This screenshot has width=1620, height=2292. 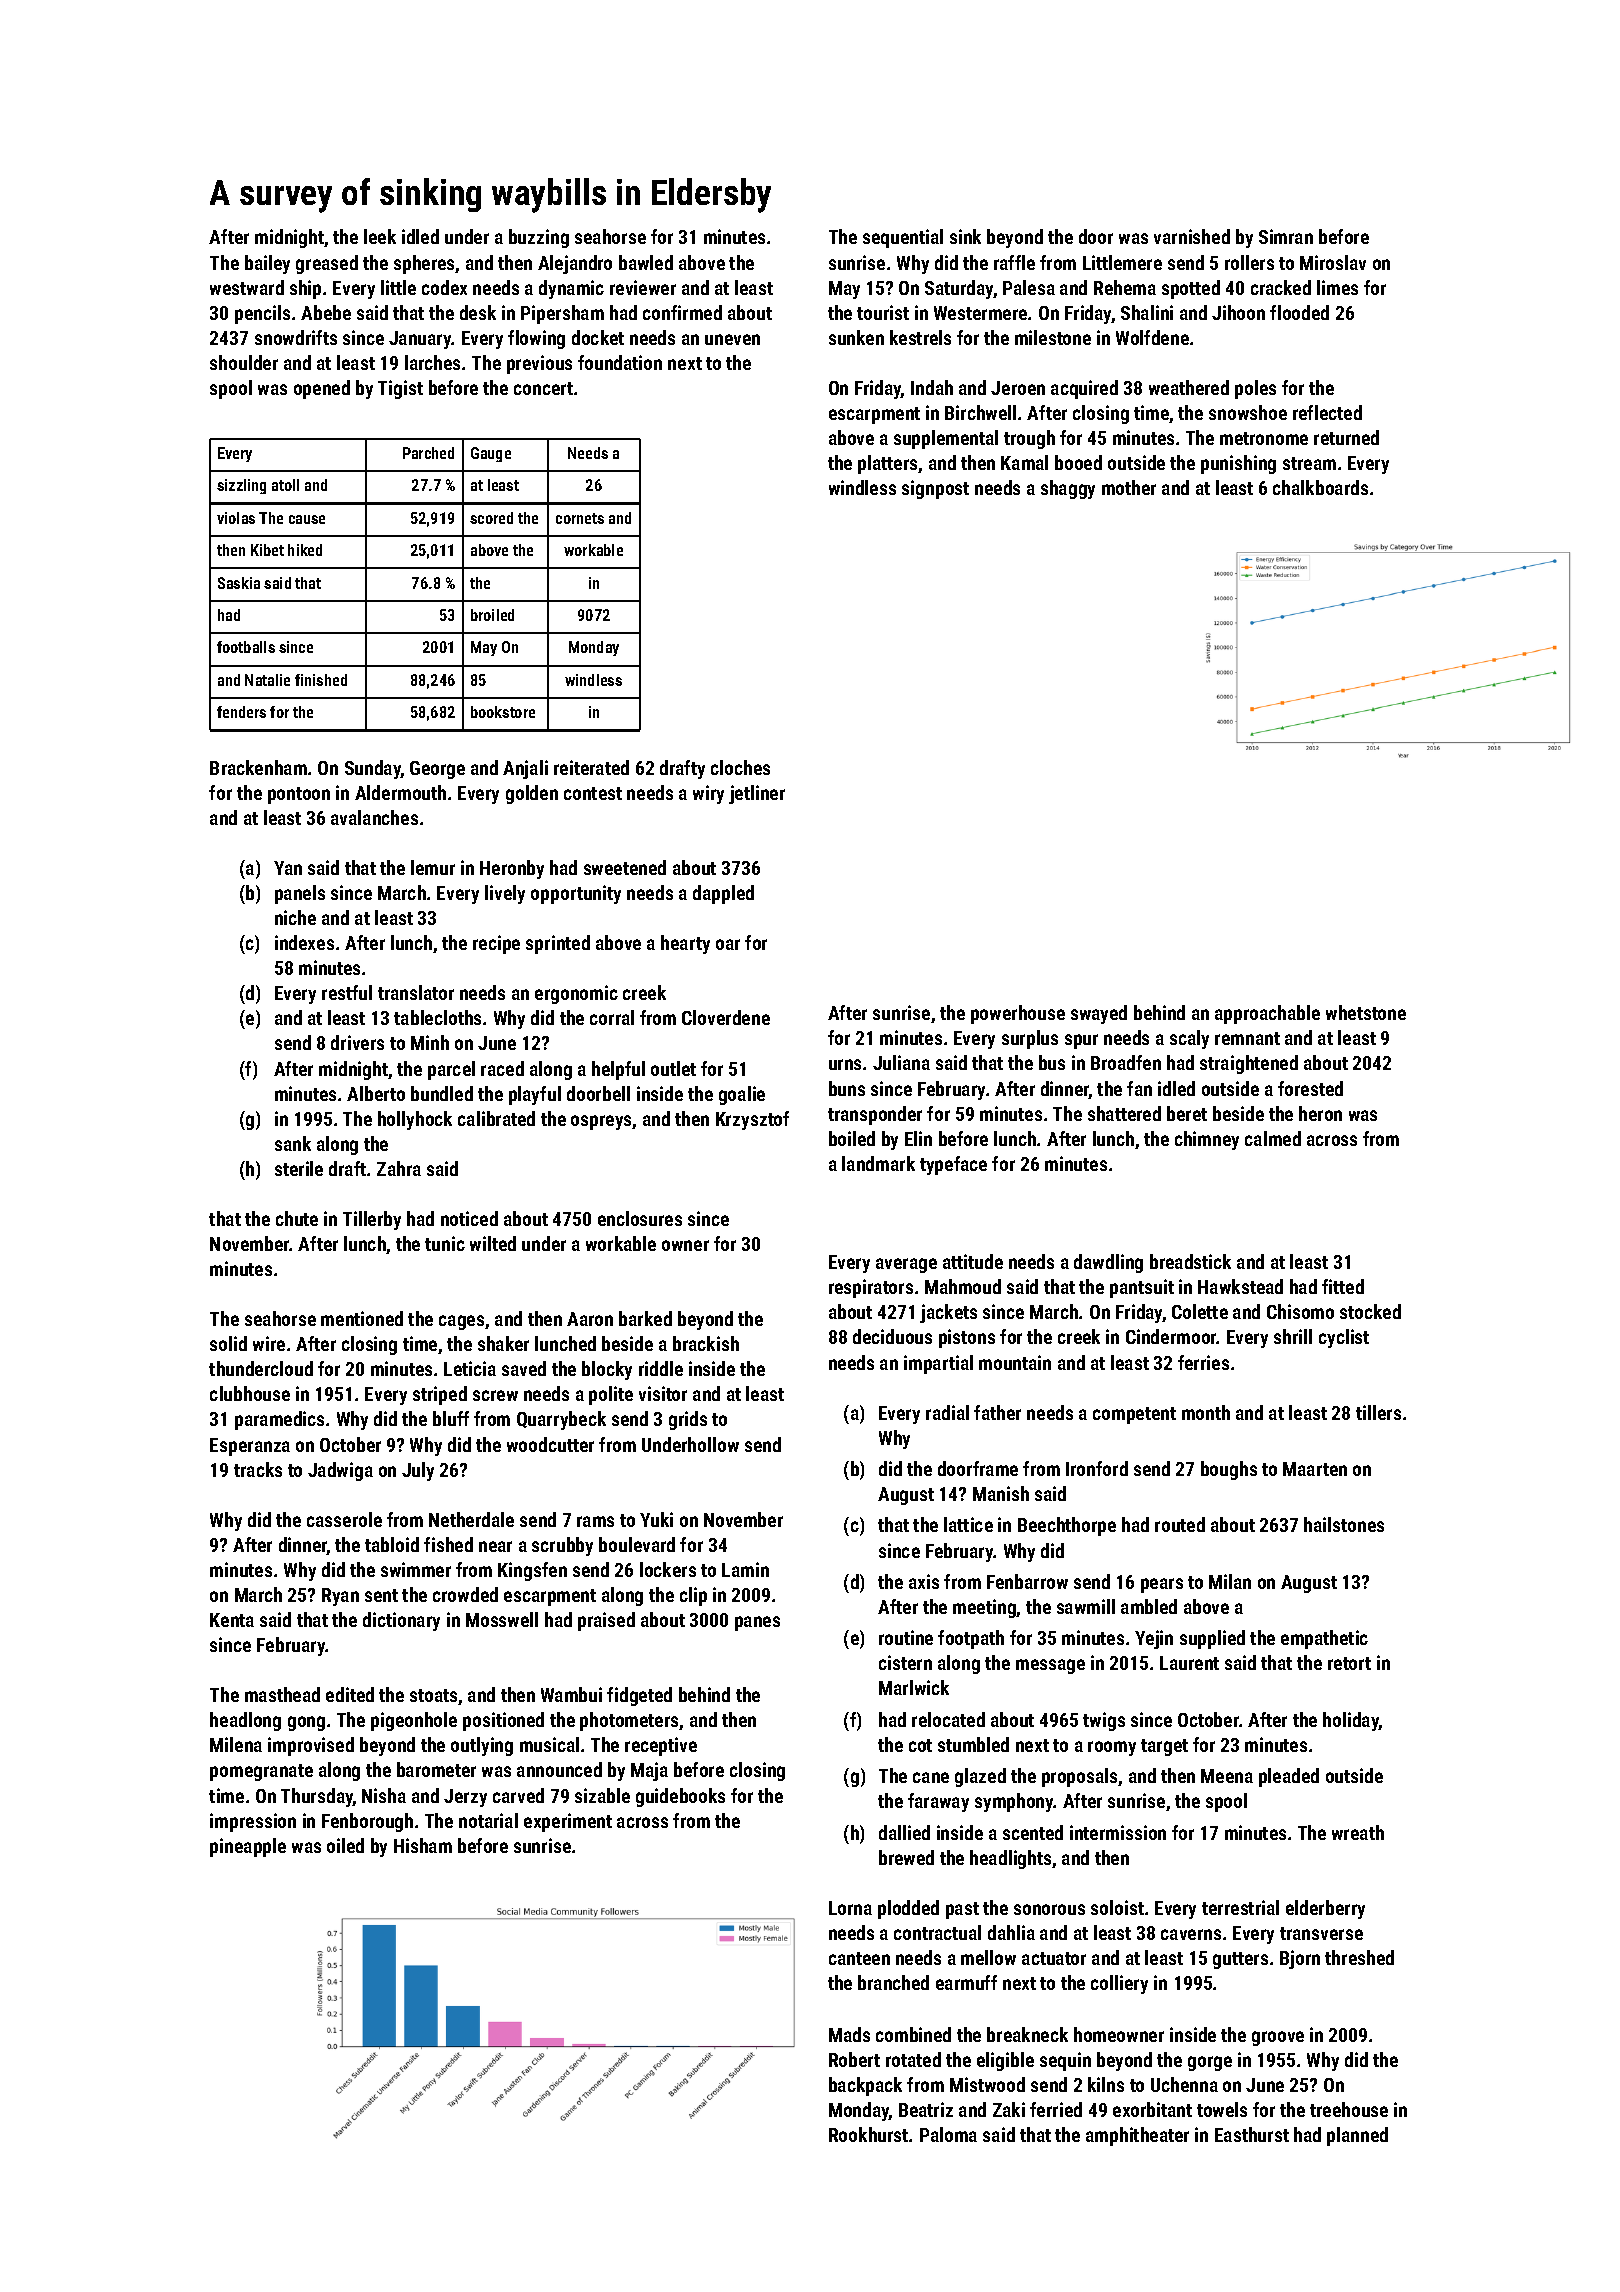 I want to click on Alberto, so click(x=376, y=1093).
